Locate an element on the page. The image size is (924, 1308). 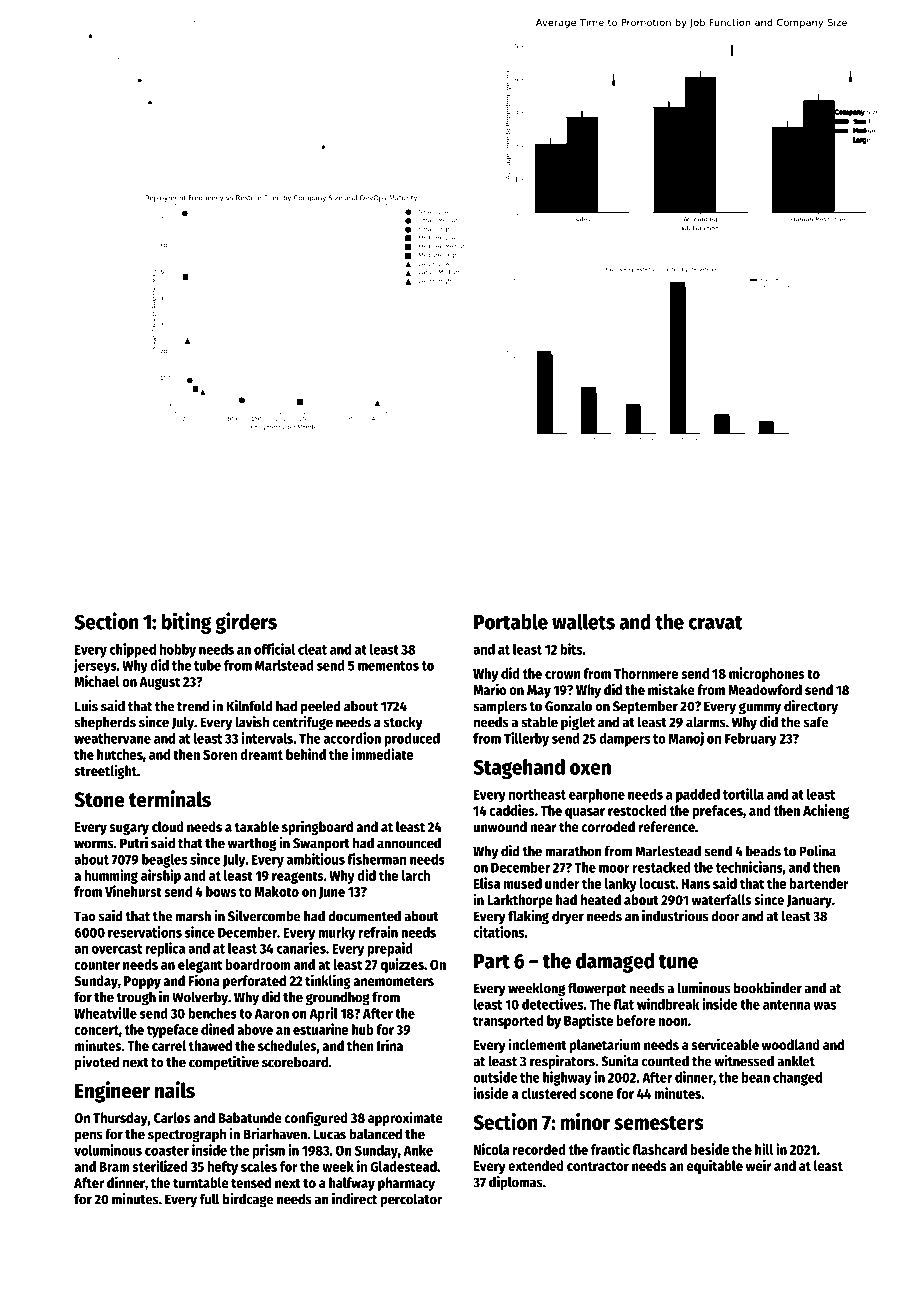
balanced is located at coordinates (375, 1134).
